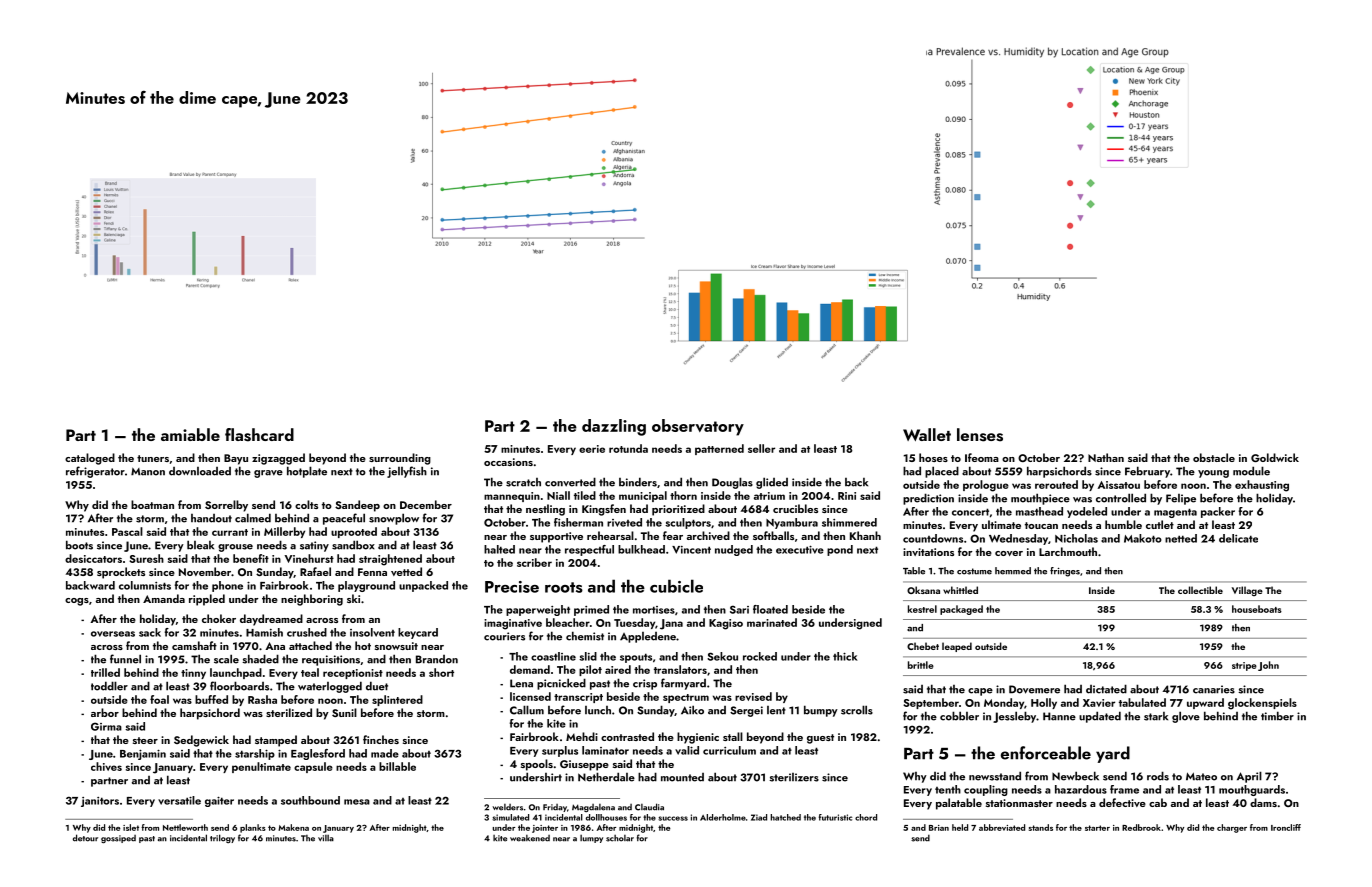  I want to click on Jana, so click(671, 624).
